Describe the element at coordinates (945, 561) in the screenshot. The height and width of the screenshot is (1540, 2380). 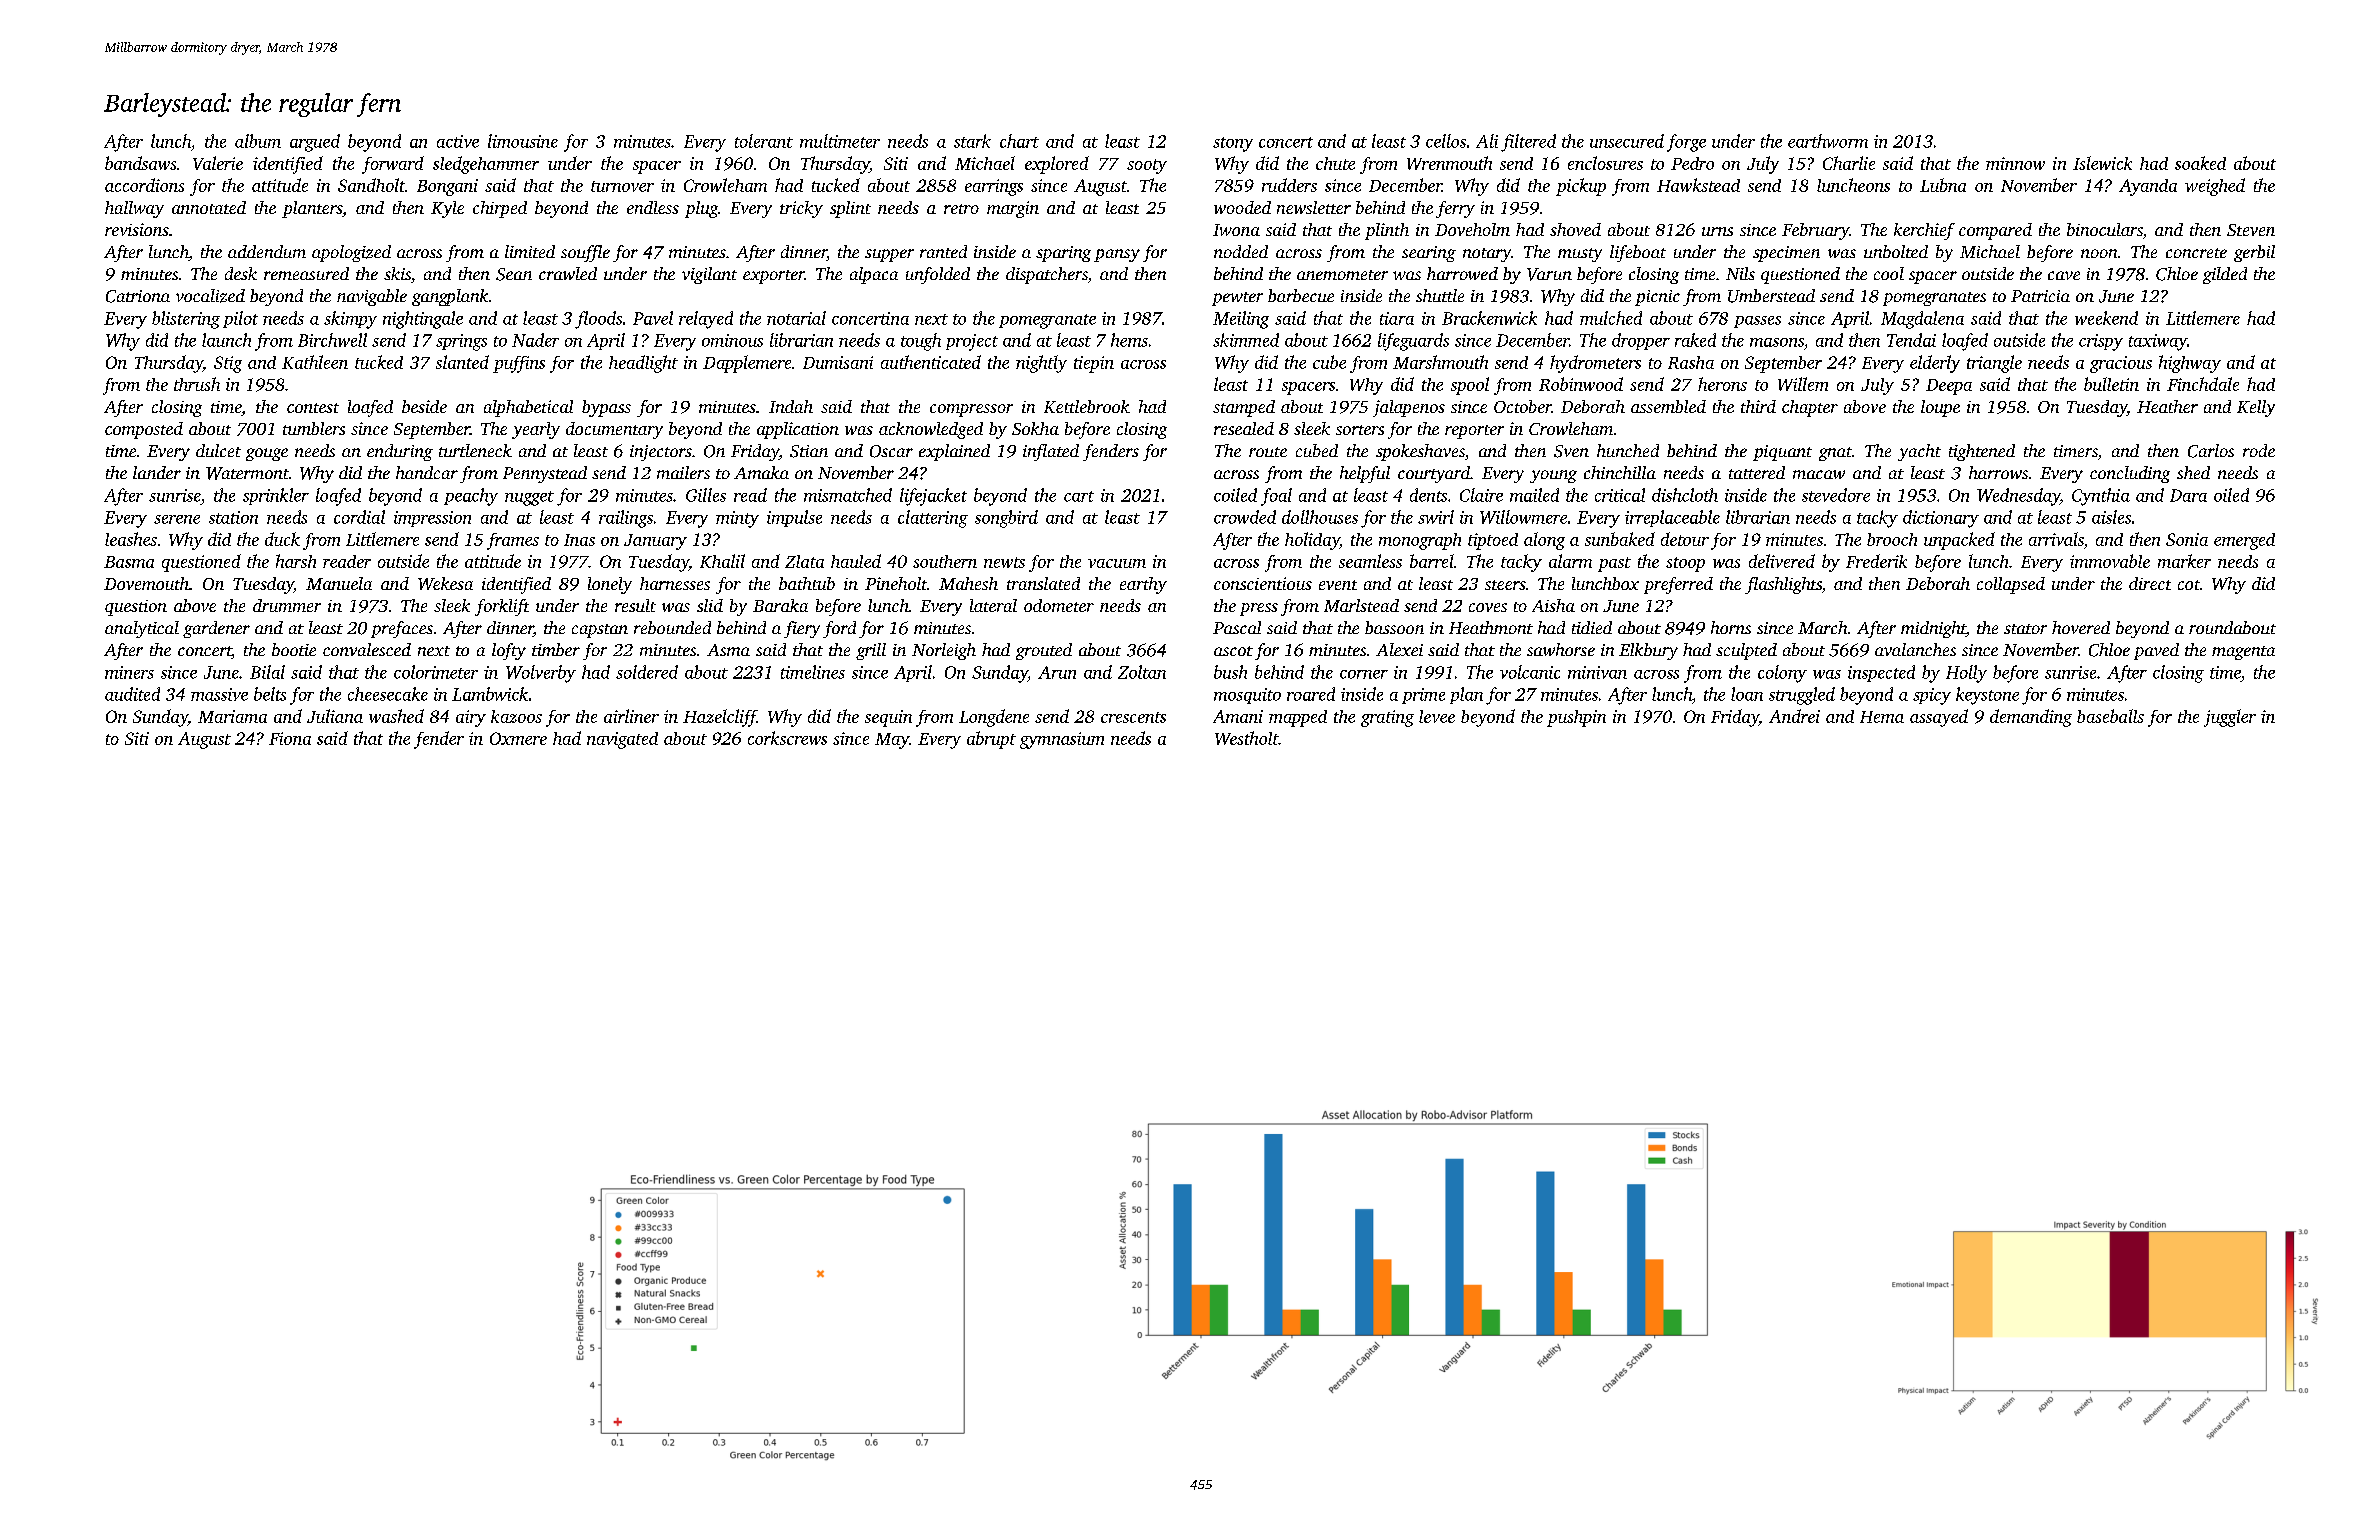
I see `southern` at that location.
